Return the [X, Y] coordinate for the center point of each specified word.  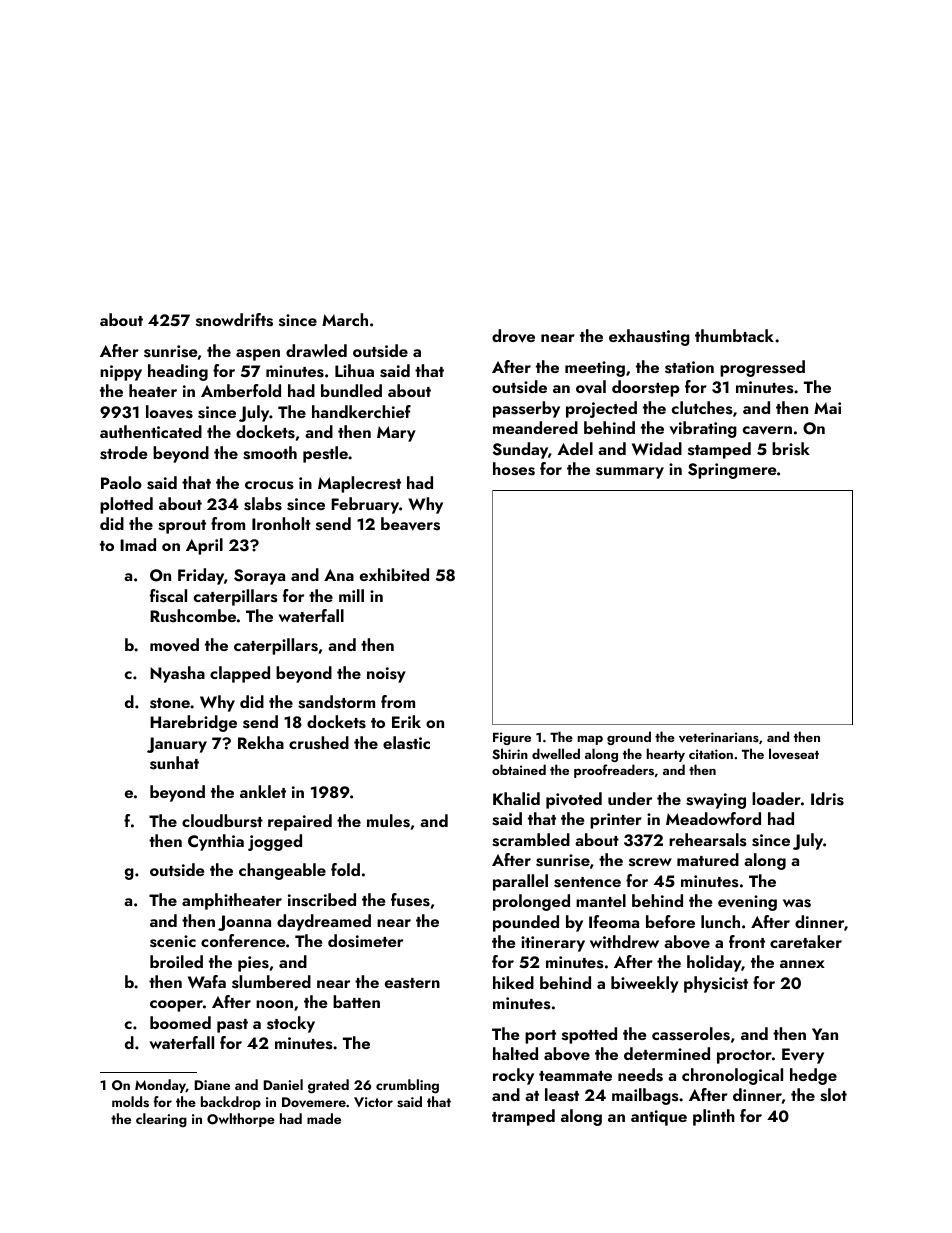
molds [130, 1102]
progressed [762, 368]
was [797, 903]
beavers [410, 524]
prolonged [531, 902]
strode [123, 453]
